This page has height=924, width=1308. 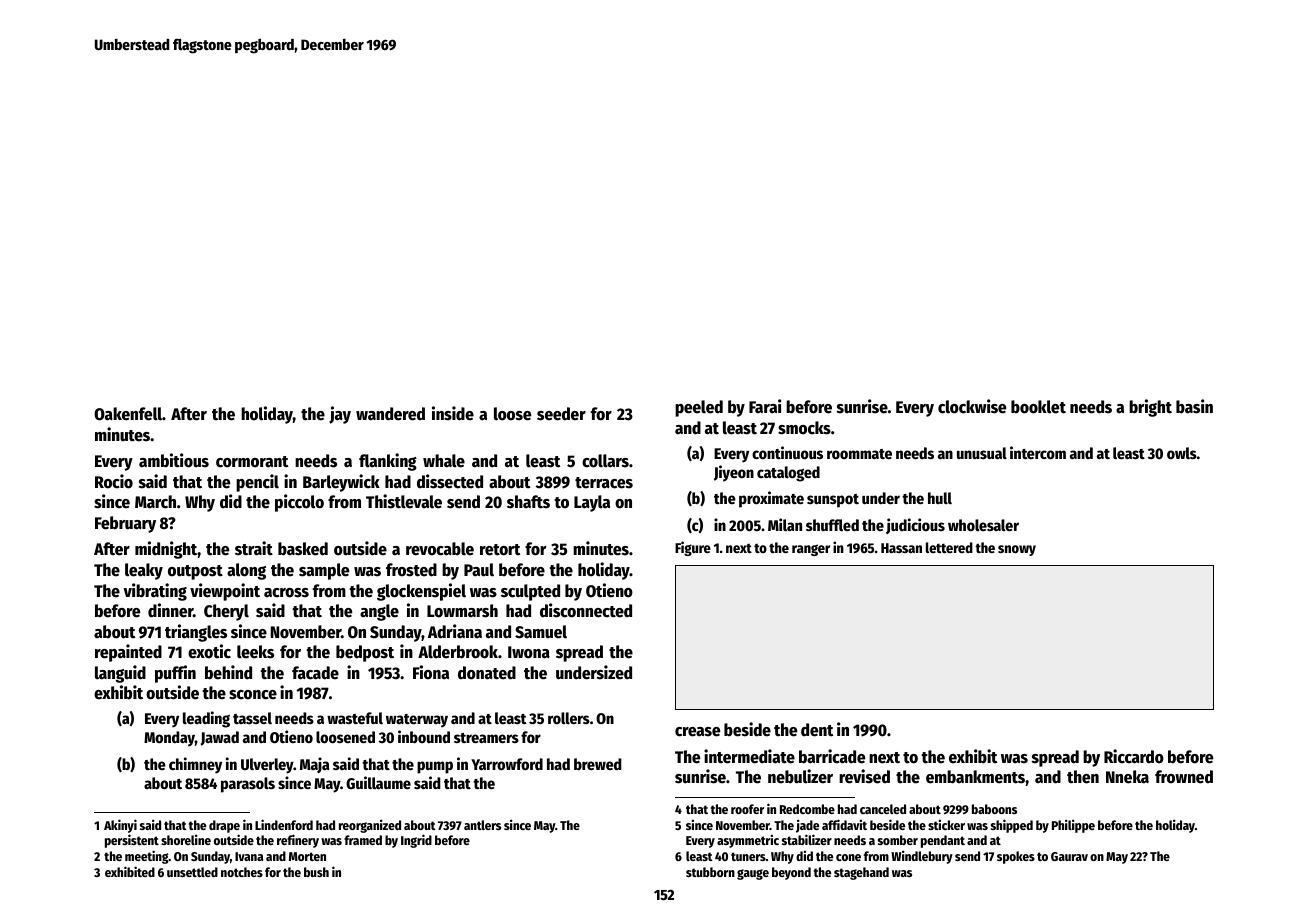 I want to click on basin, so click(x=1194, y=406).
